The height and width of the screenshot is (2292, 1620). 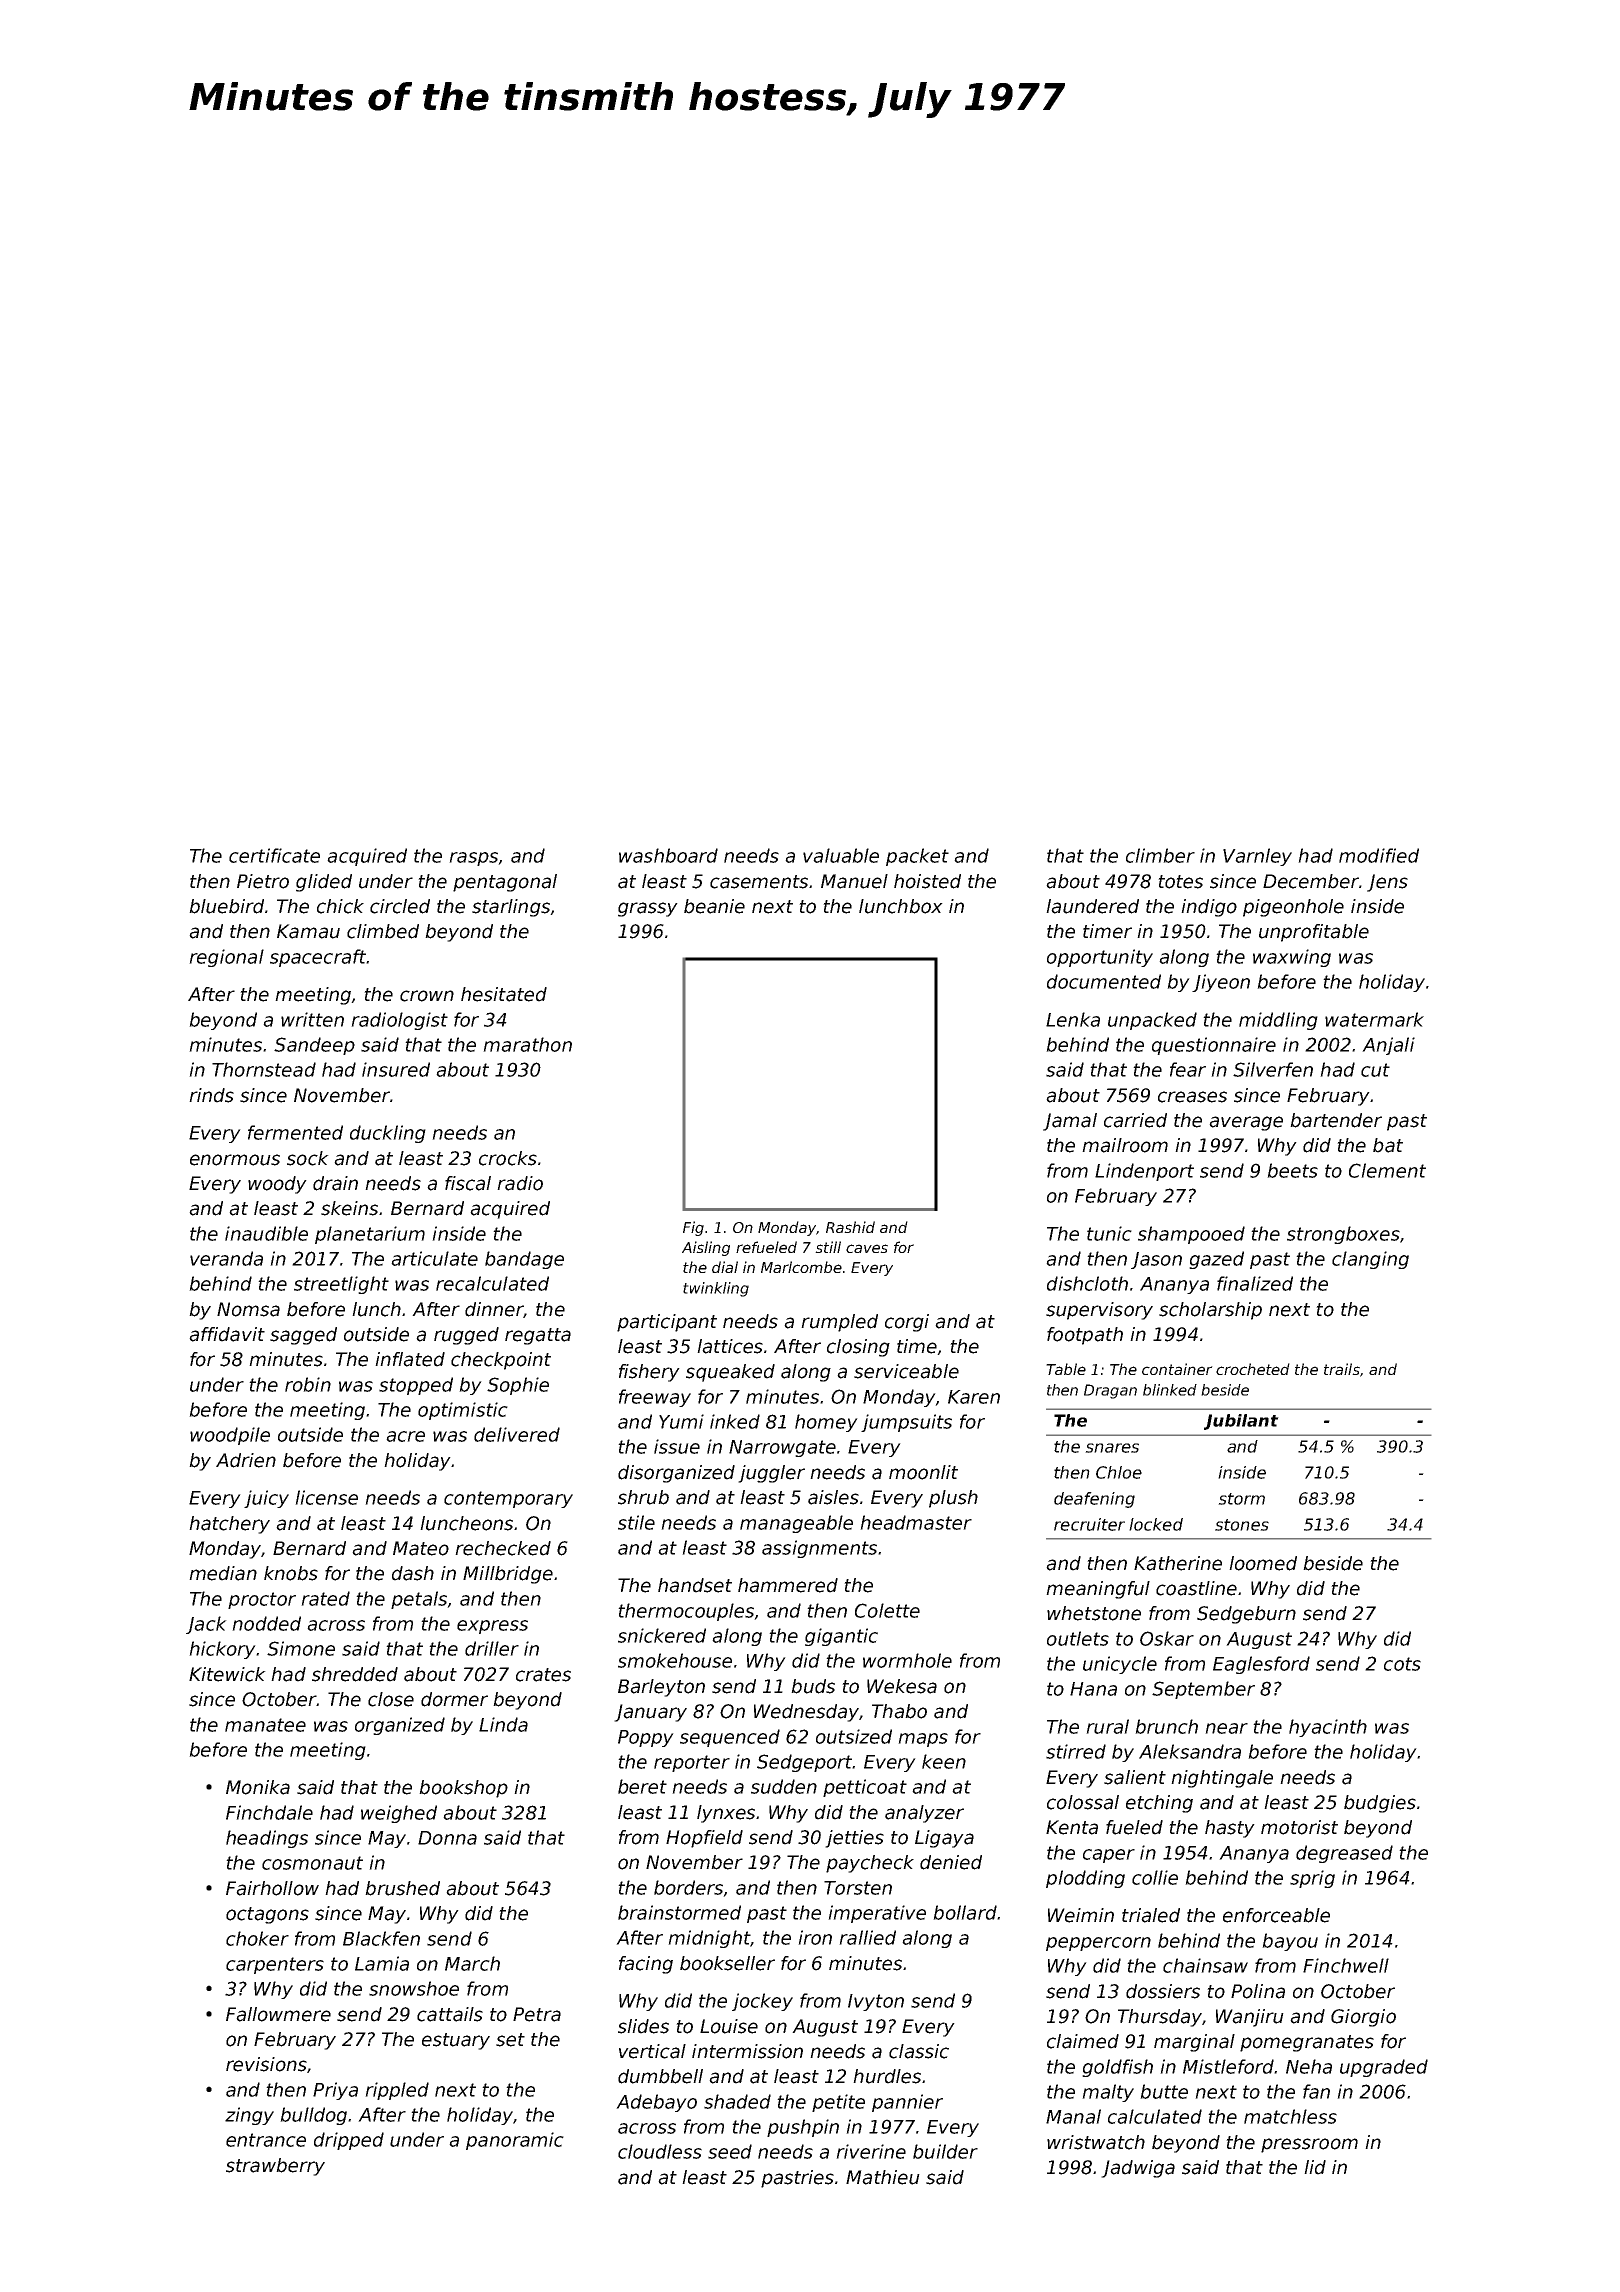 What do you see at coordinates (646, 1738) in the screenshot?
I see `Poppy` at bounding box center [646, 1738].
